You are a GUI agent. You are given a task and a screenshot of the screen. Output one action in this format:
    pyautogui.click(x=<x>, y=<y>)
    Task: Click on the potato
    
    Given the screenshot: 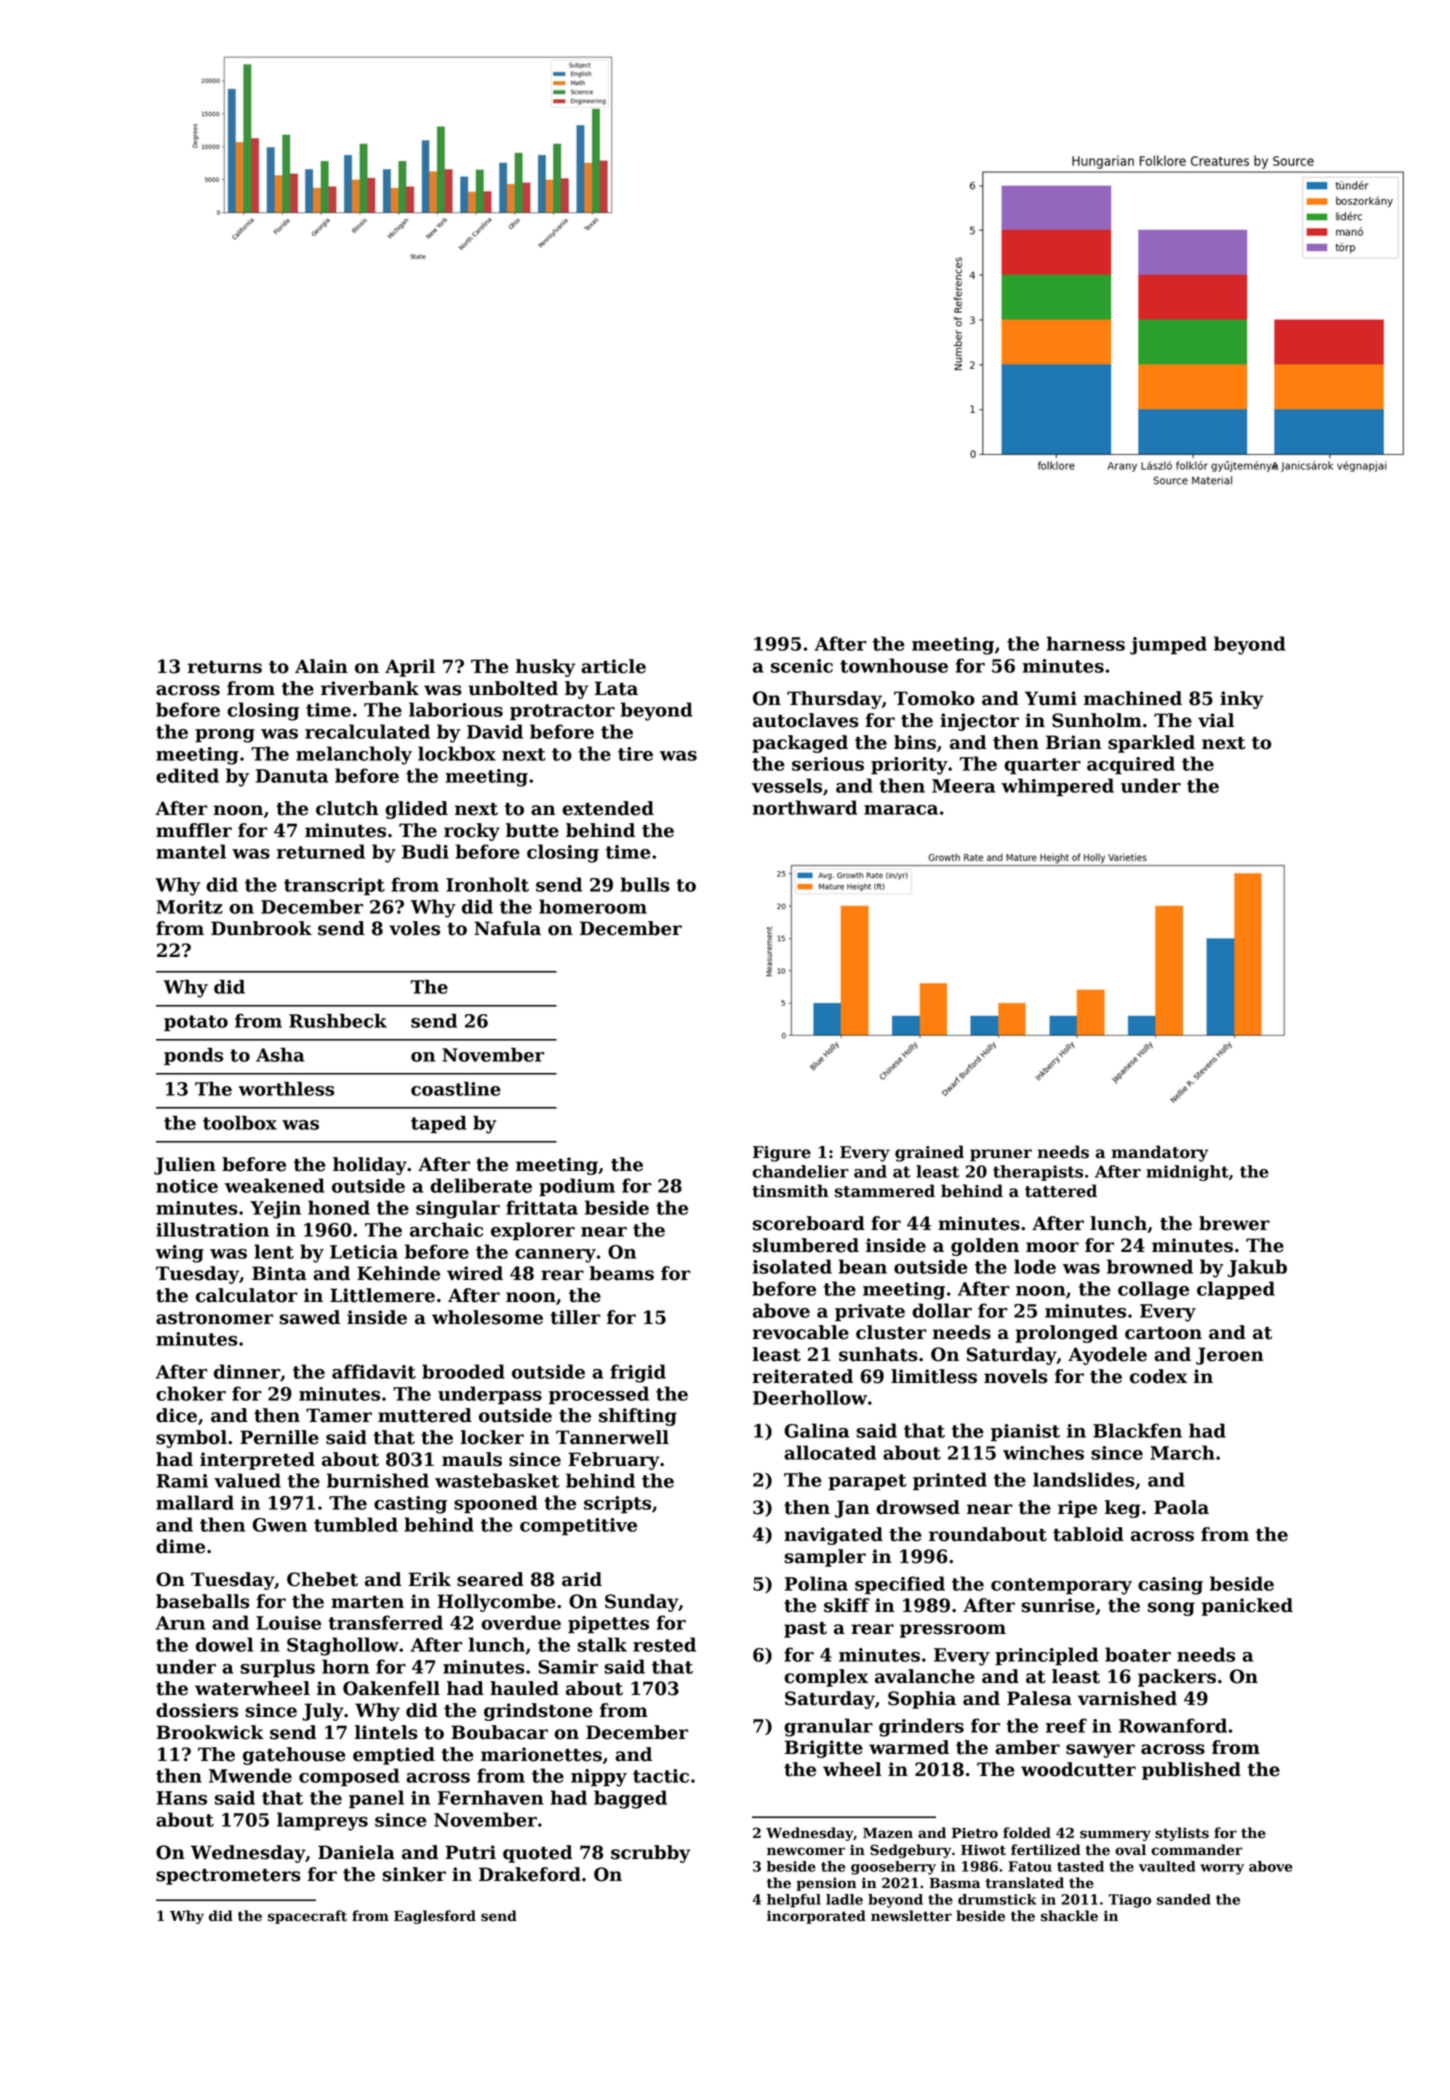 What is the action you would take?
    pyautogui.click(x=196, y=1023)
